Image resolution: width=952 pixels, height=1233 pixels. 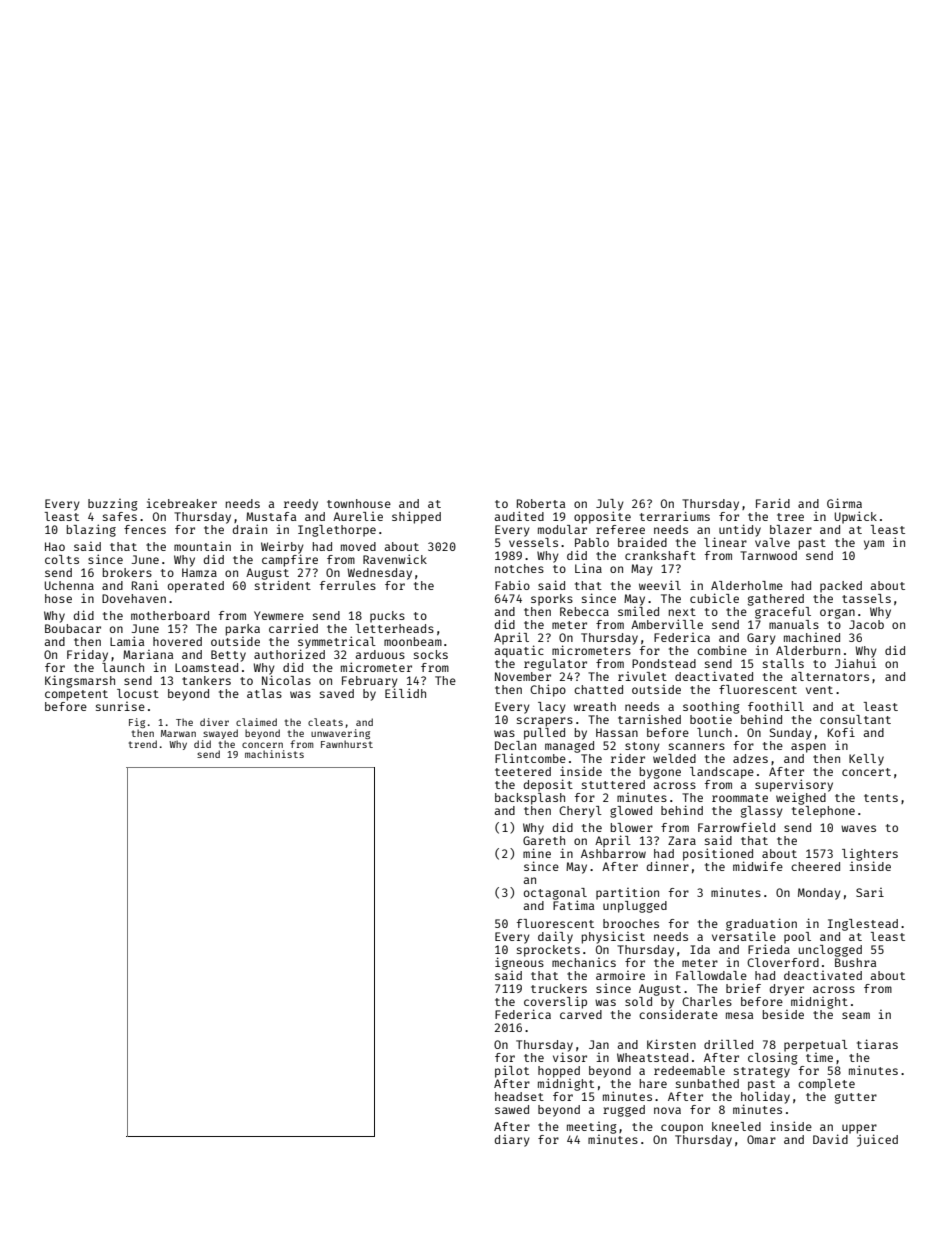 What do you see at coordinates (181, 503) in the screenshot?
I see `icebreaker` at bounding box center [181, 503].
